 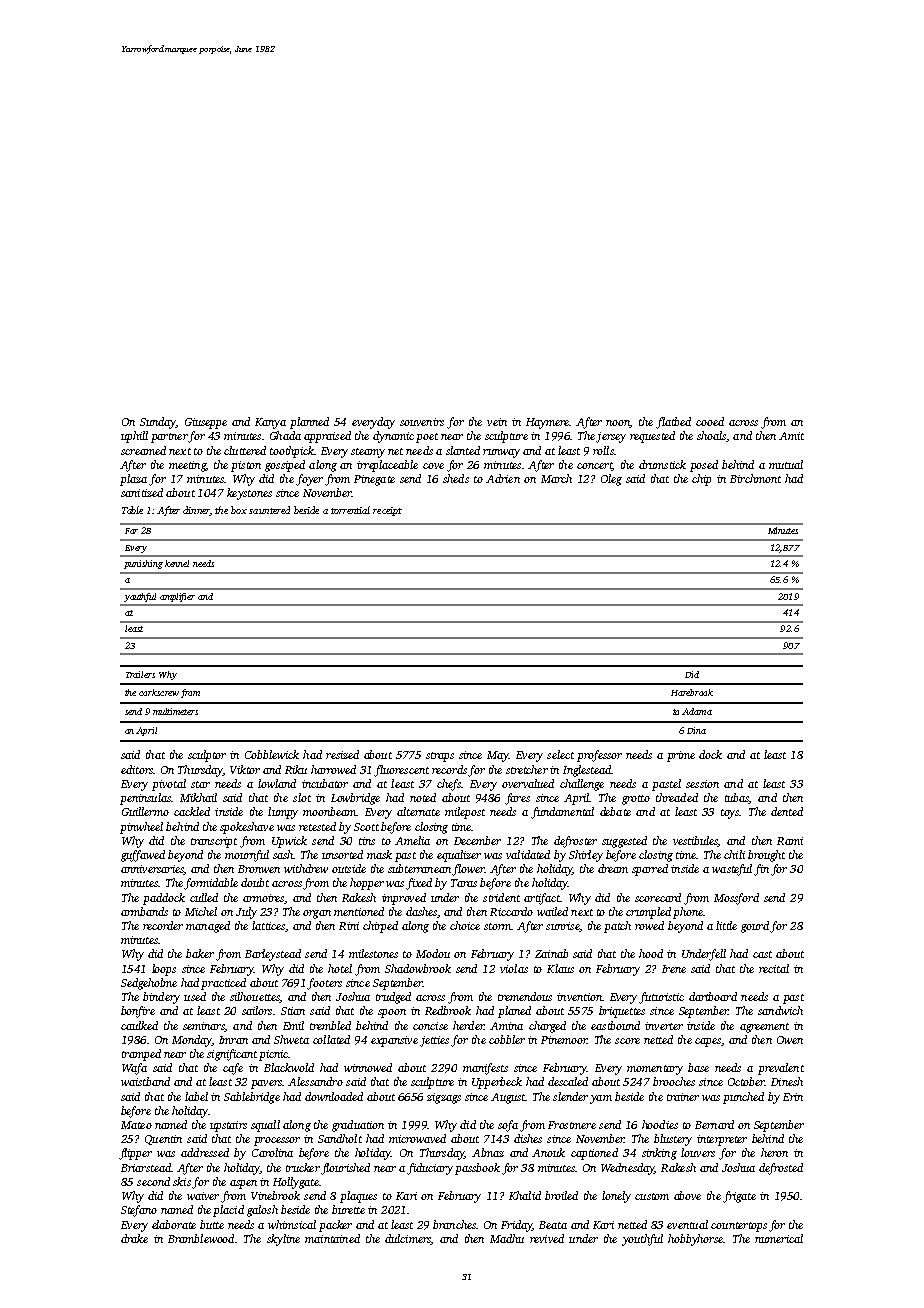 What do you see at coordinates (159, 692) in the screenshot?
I see `corkscrew` at bounding box center [159, 692].
